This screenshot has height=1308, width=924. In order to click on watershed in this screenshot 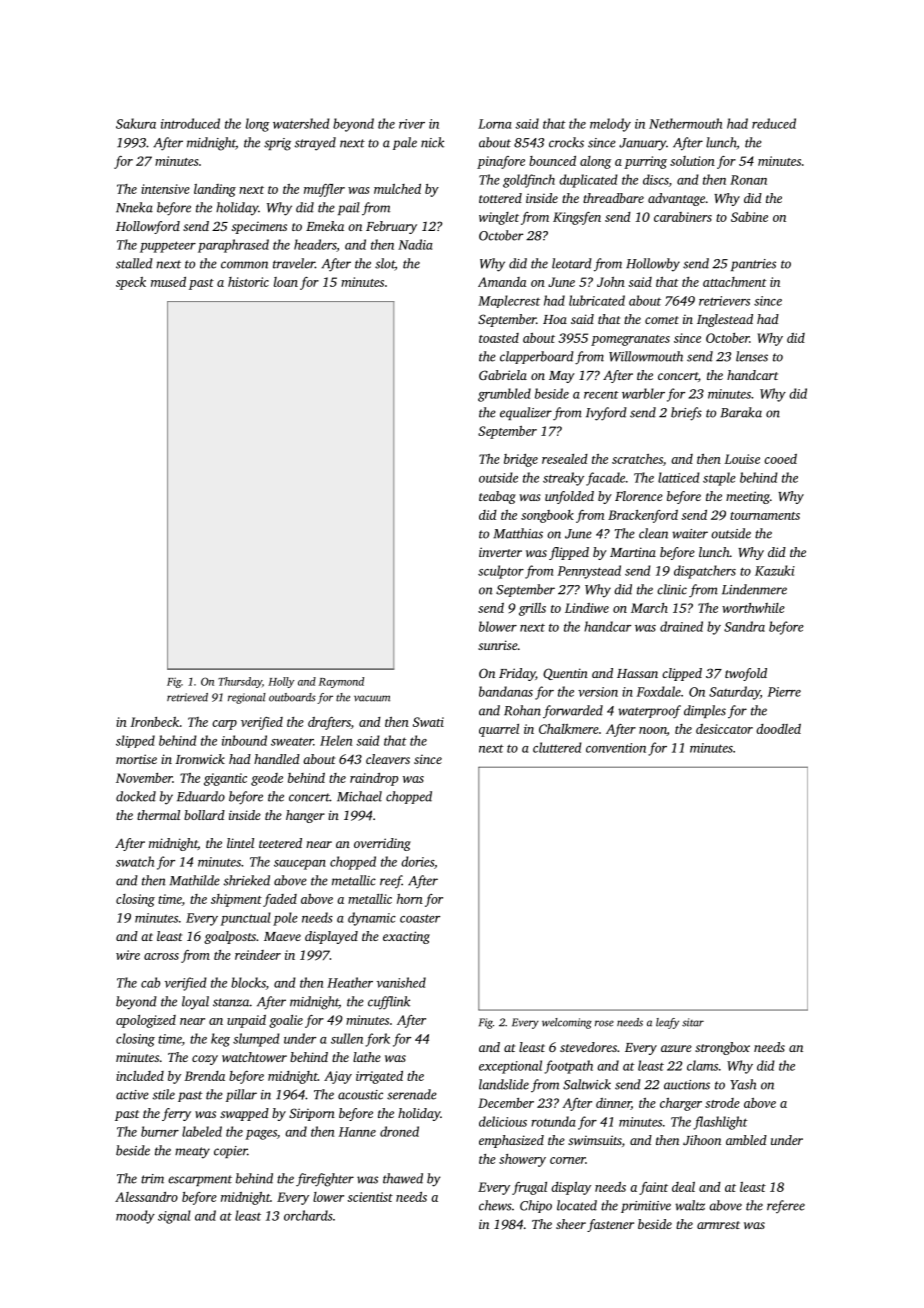, I will do `click(301, 123)`.
